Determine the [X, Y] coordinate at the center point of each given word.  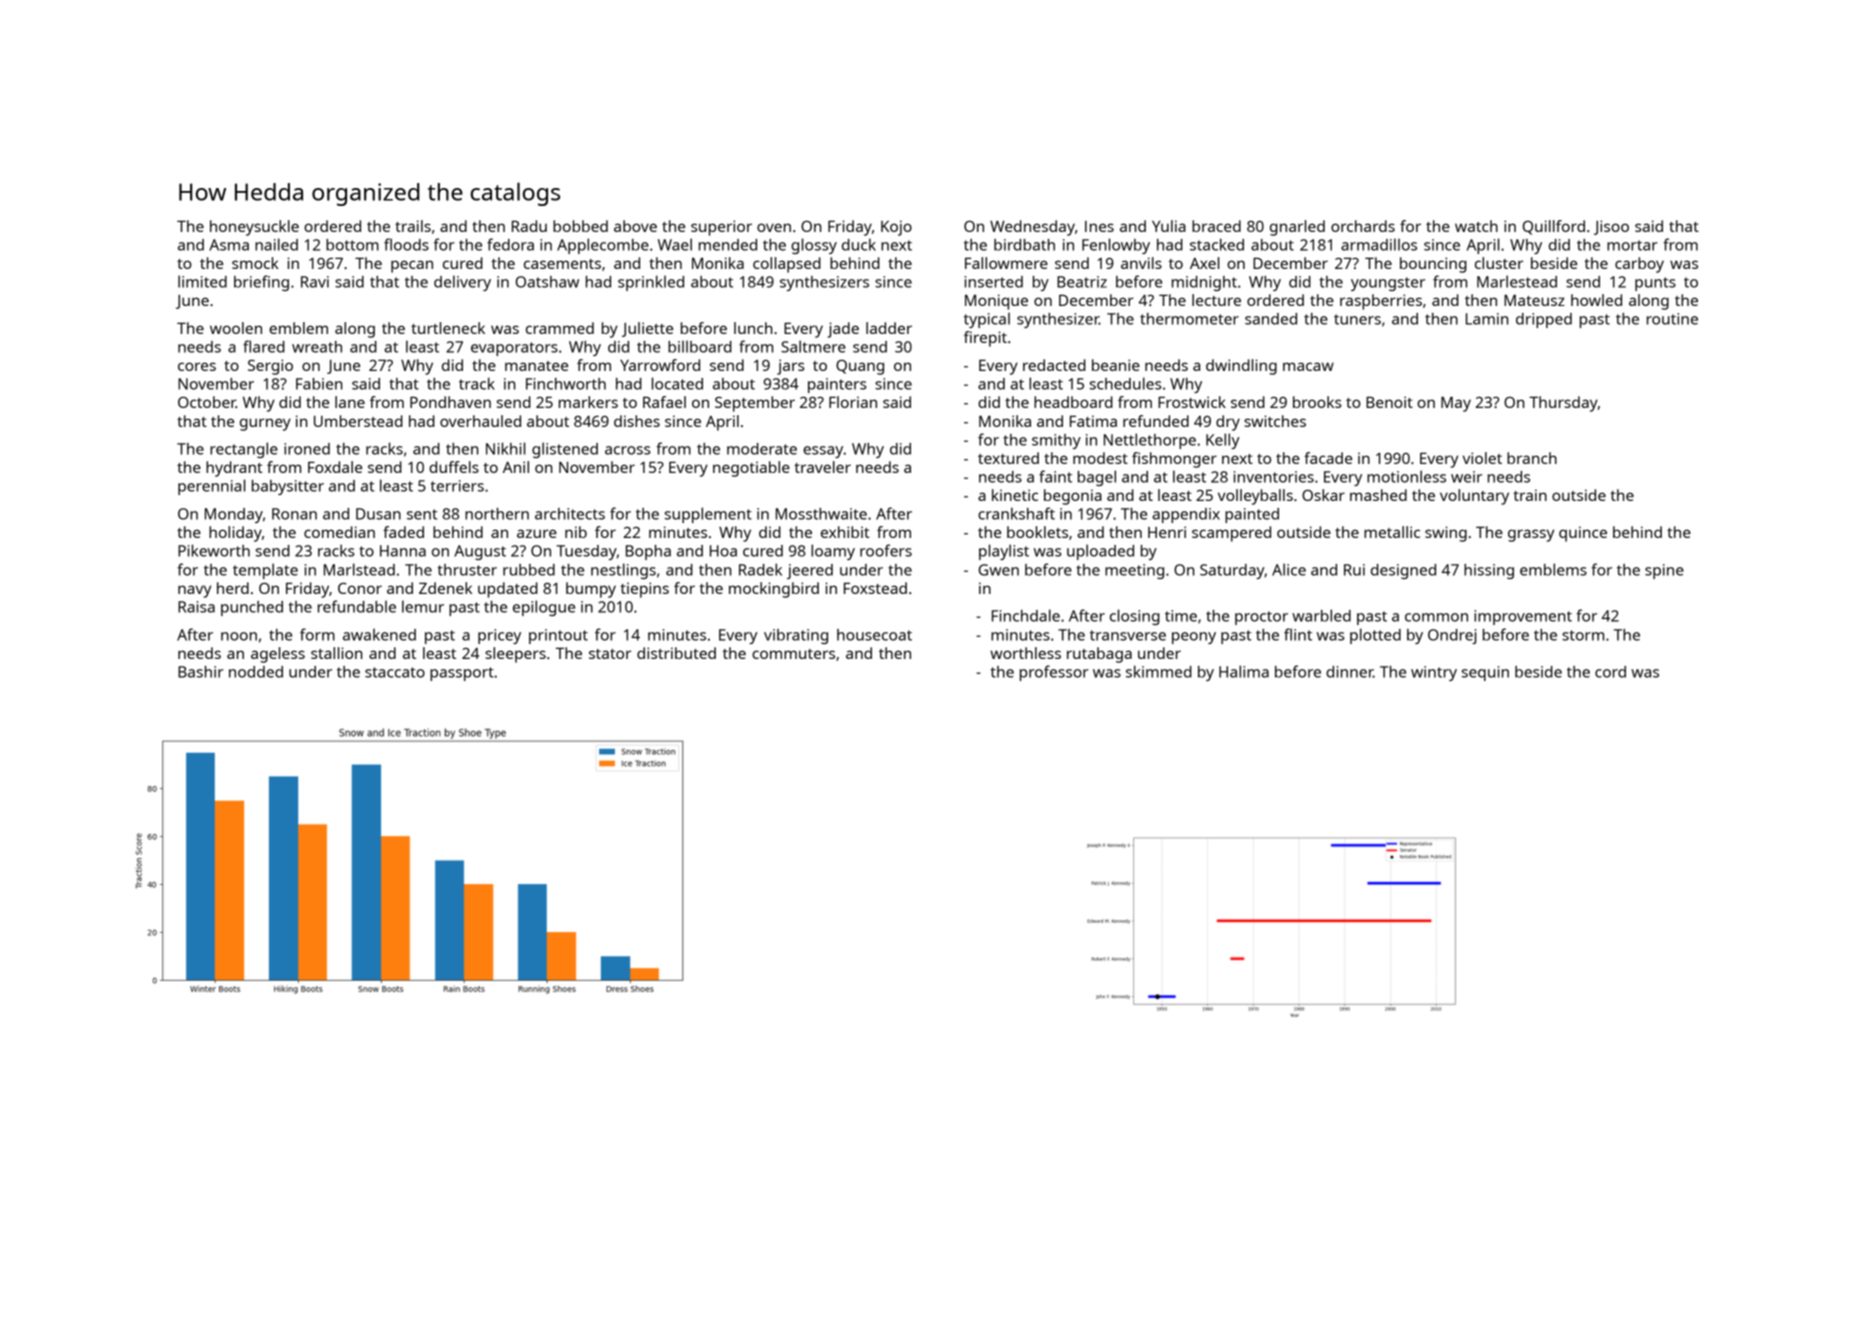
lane [350, 402]
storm [1583, 635]
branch [1532, 458]
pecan [412, 266]
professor [1054, 673]
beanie [1116, 365]
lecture [1216, 300]
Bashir [201, 672]
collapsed [787, 265]
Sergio [270, 367]
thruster [467, 570]
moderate [762, 449]
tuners [1357, 319]
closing [1135, 617]
